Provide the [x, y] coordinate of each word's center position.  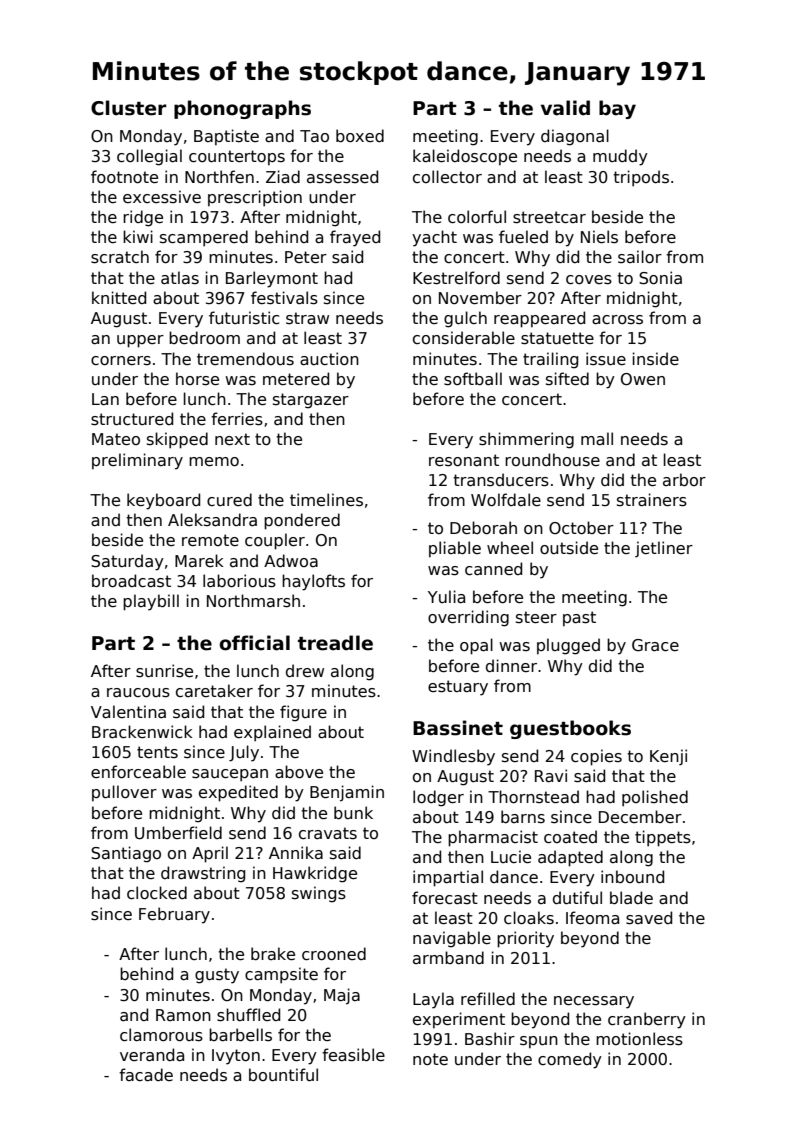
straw [307, 318]
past [579, 619]
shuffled [248, 1015]
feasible [353, 1055]
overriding [468, 618]
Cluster [129, 108]
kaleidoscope [465, 157]
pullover [124, 793]
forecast [445, 897]
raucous [138, 693]
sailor [640, 257]
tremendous [245, 358]
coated [570, 836]
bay [617, 109]
